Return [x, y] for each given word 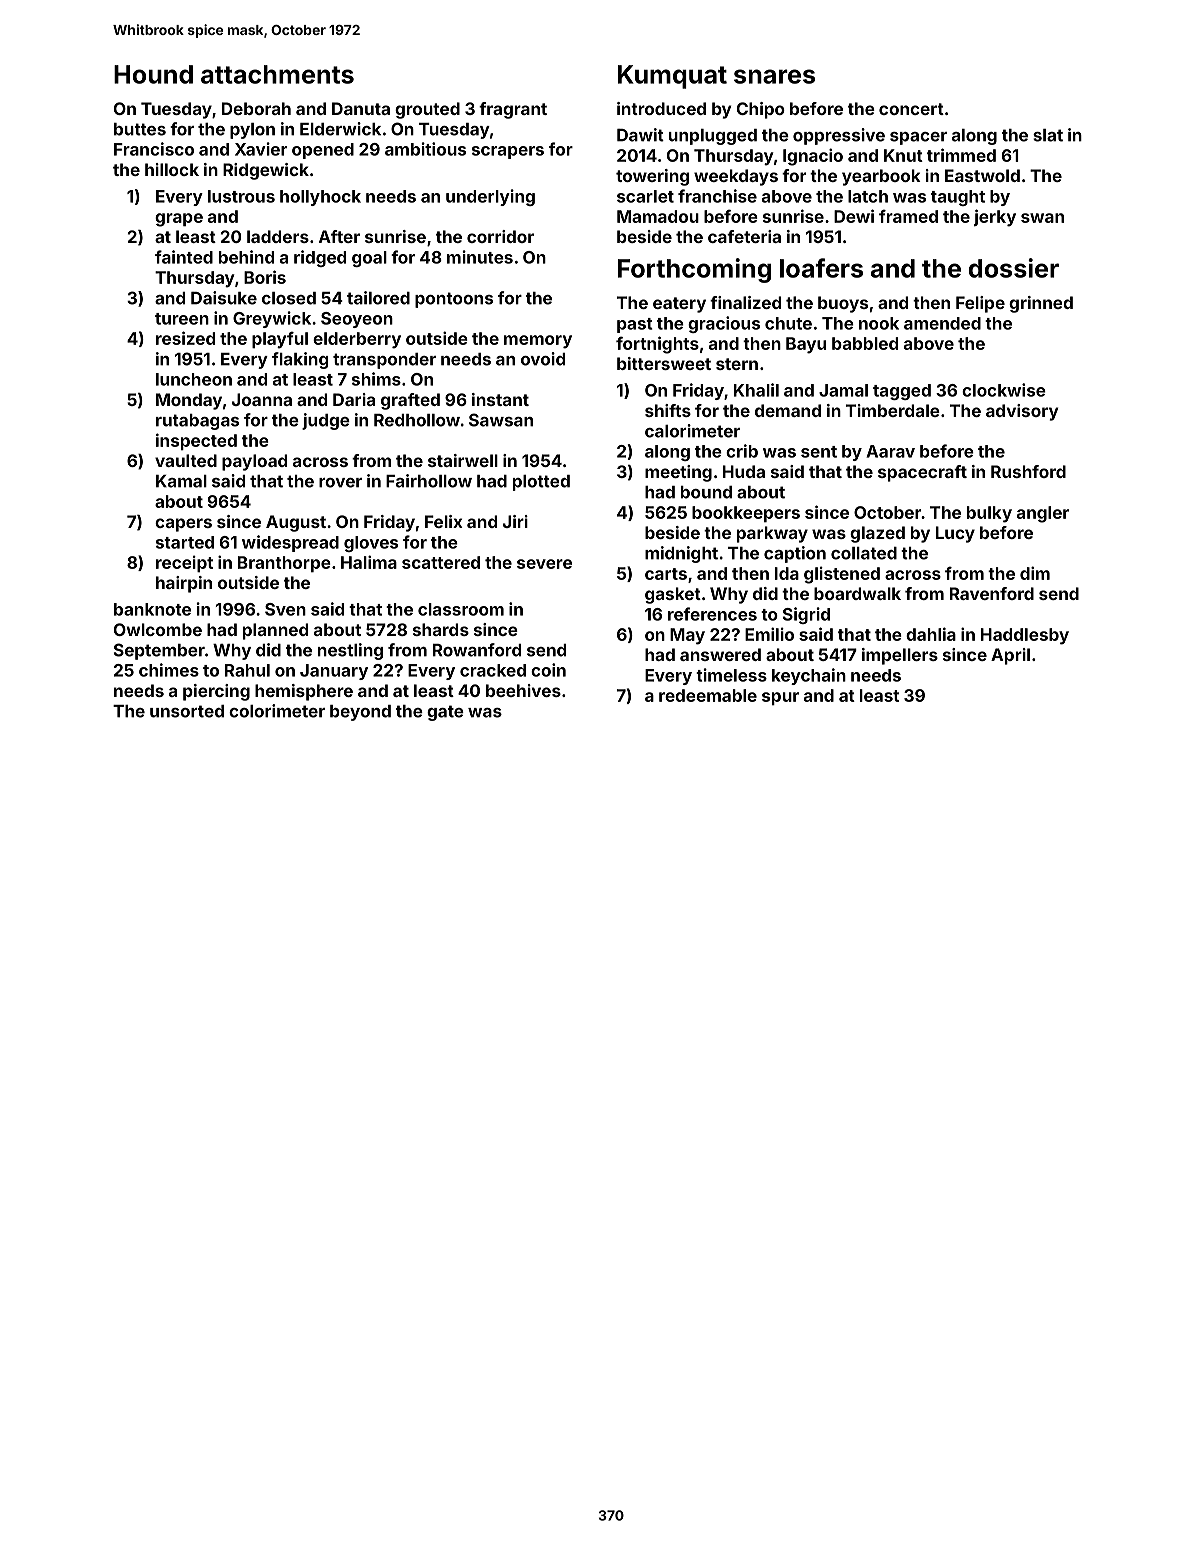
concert [911, 109]
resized [185, 338]
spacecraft [922, 473]
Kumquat [672, 77]
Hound [153, 74]
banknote [152, 609]
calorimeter [692, 431]
